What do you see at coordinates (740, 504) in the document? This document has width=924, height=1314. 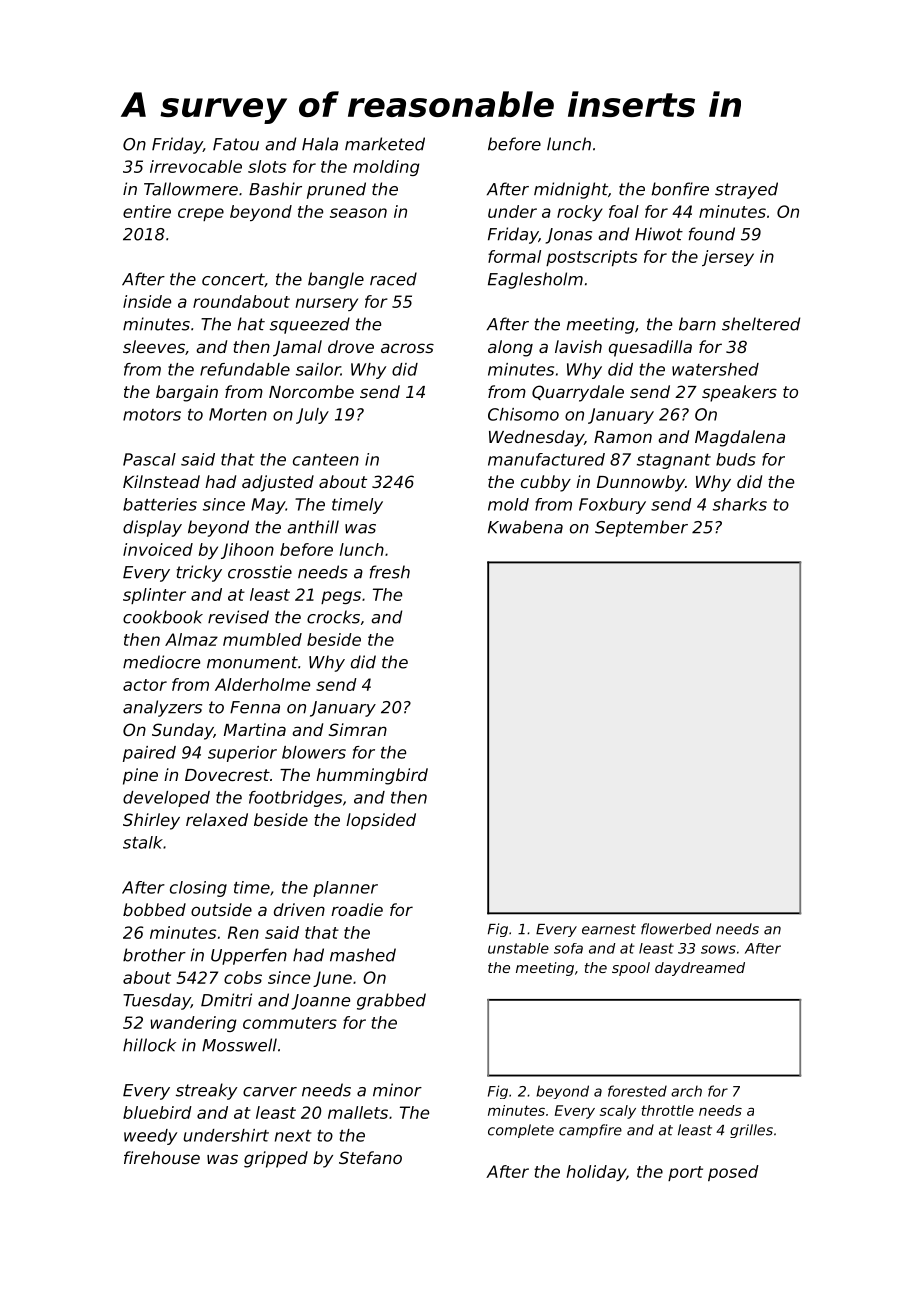 I see `sharks` at bounding box center [740, 504].
